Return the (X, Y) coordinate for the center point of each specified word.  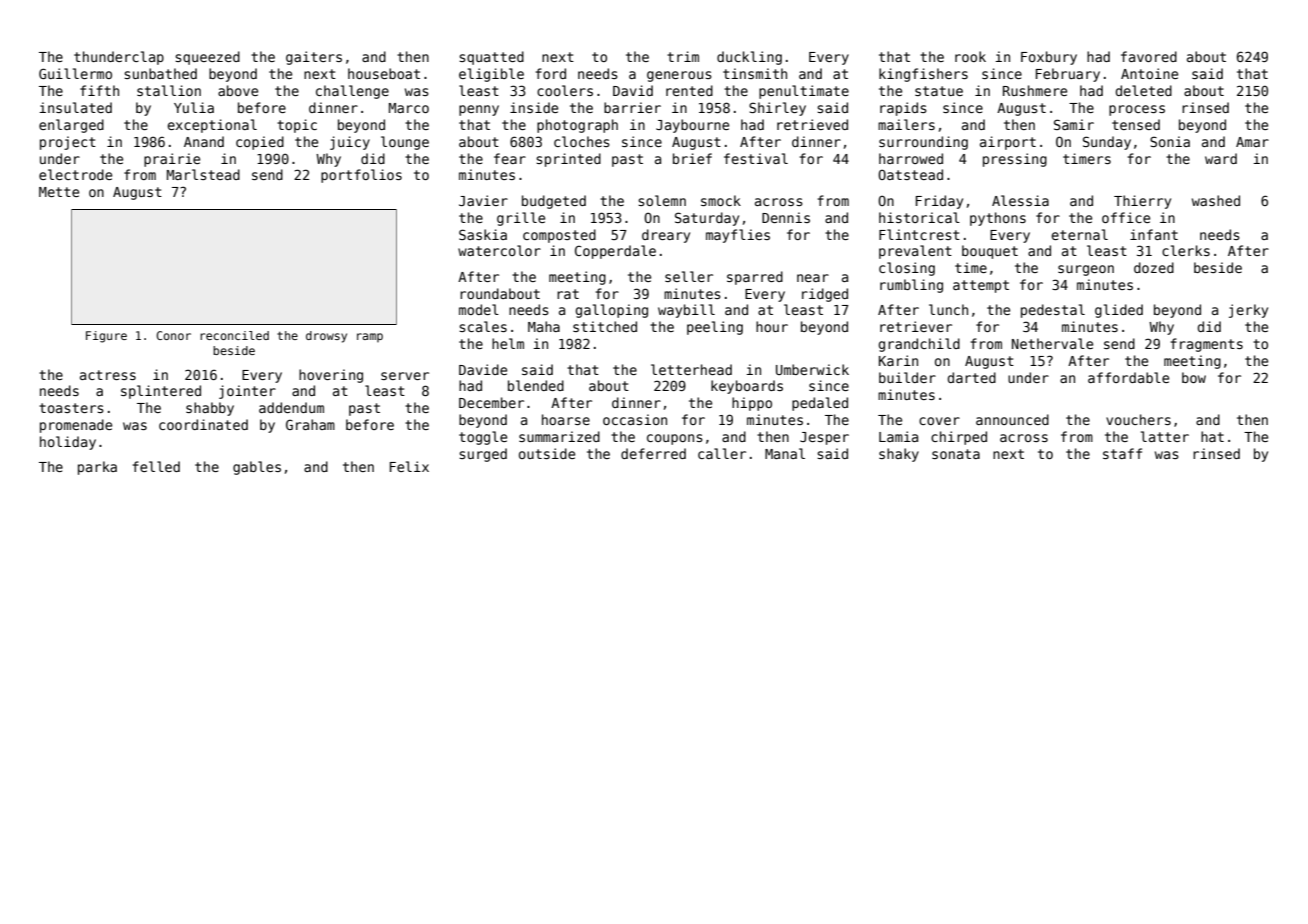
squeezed (207, 58)
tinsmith (755, 73)
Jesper (824, 438)
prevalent (915, 252)
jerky (1248, 311)
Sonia (1170, 141)
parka (97, 468)
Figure (106, 337)
